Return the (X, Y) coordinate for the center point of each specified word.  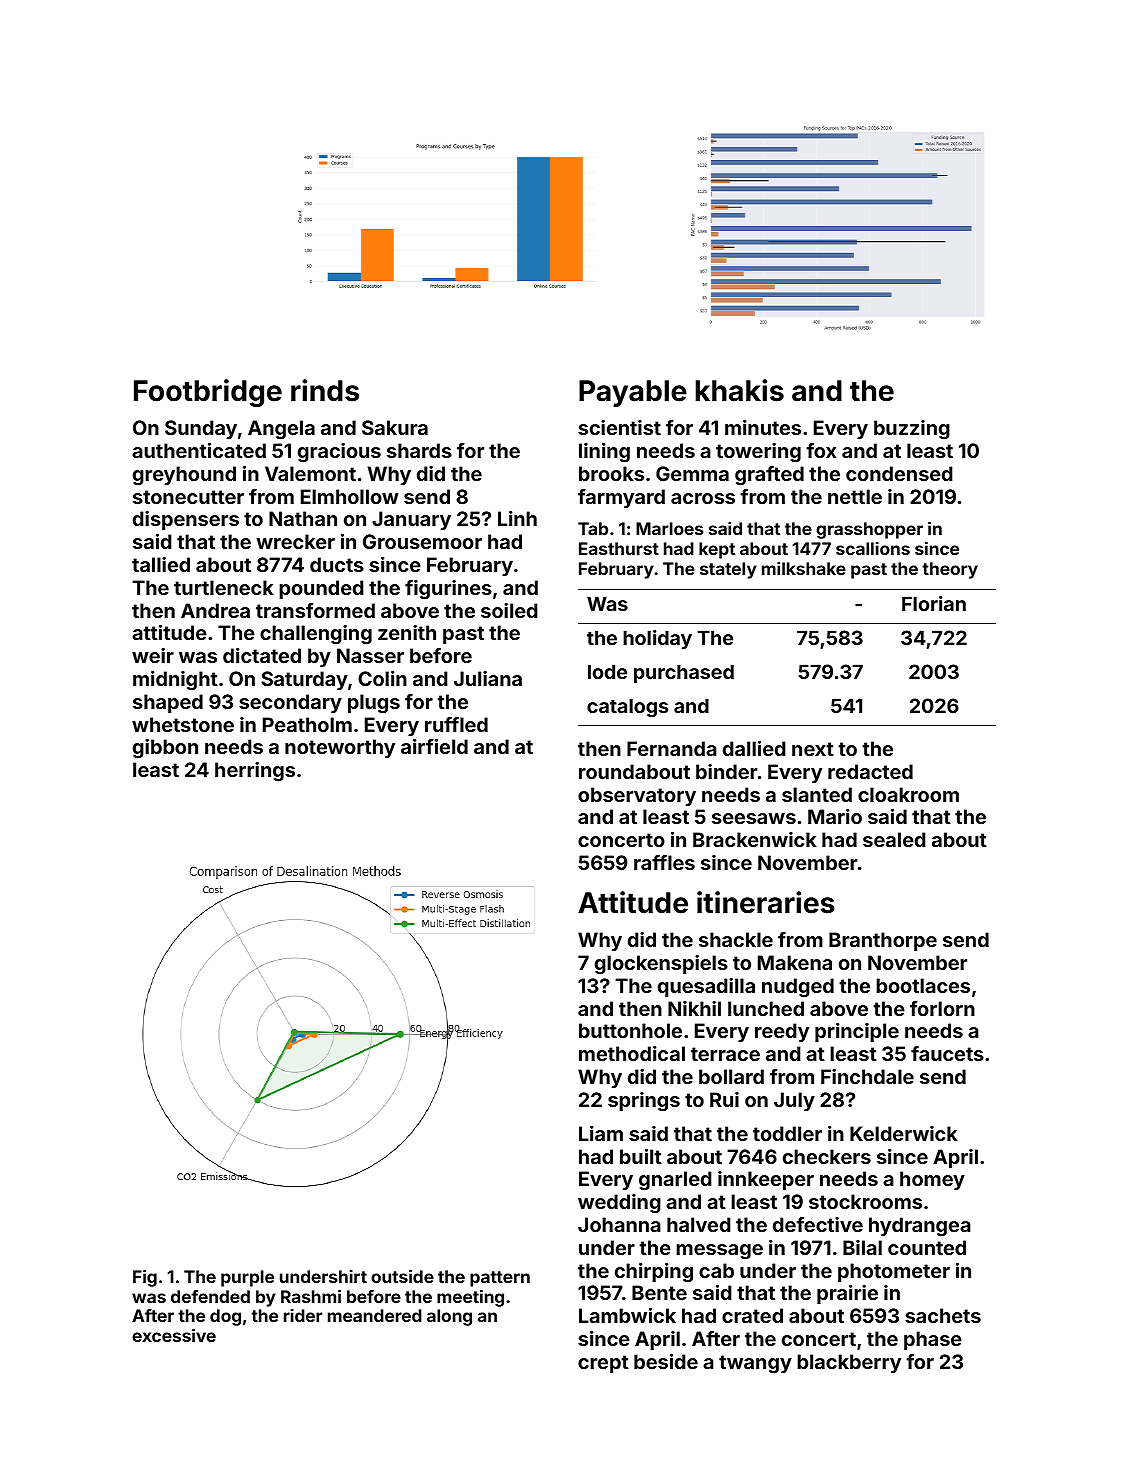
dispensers (186, 520)
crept (603, 1364)
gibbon (165, 748)
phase (933, 1340)
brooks (611, 473)
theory (950, 570)
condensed (899, 473)
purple (247, 1278)
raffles (664, 862)
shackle (736, 939)
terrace (725, 1054)
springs (644, 1102)
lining (604, 453)
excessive (174, 1335)
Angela (281, 430)
